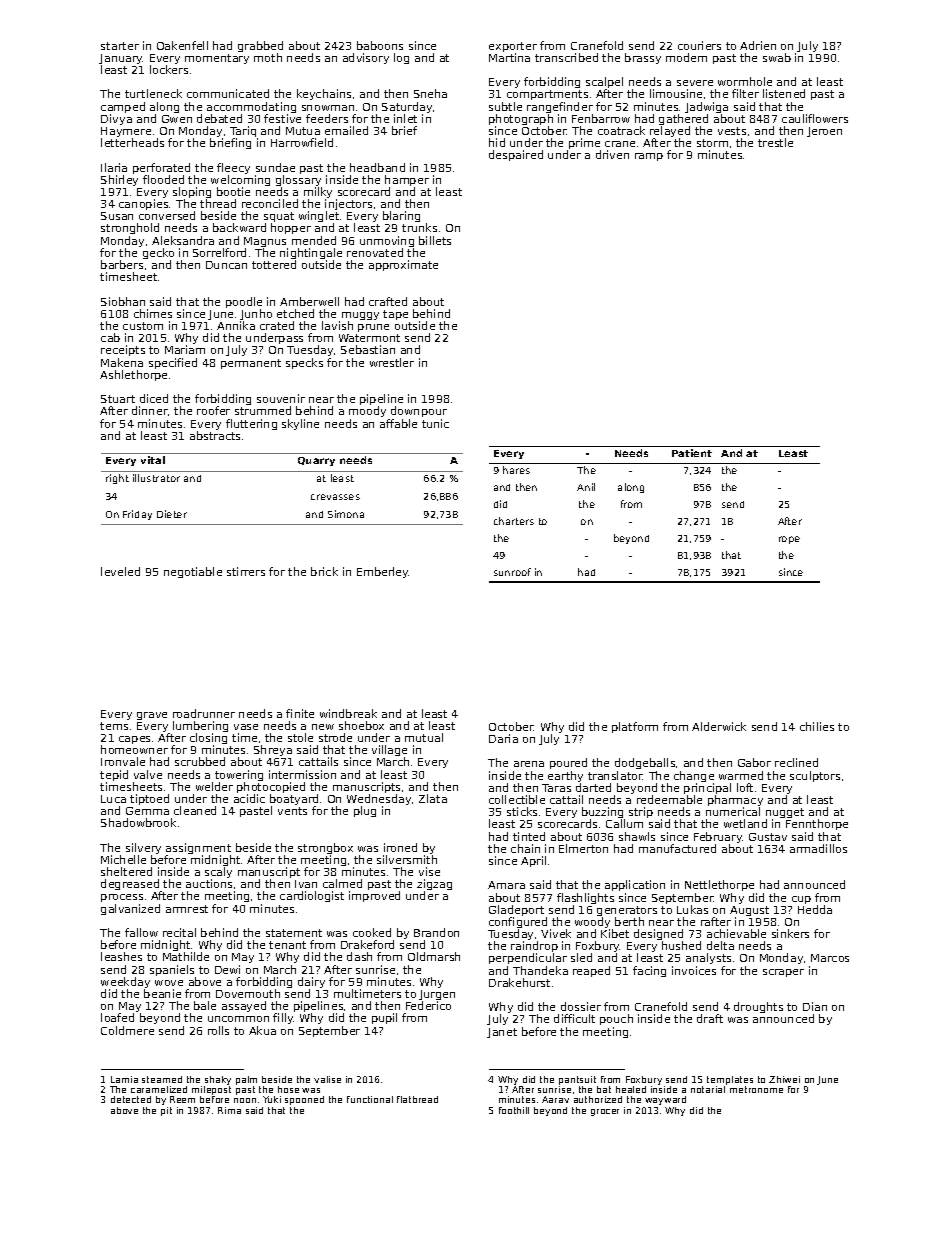 The image size is (952, 1233). What do you see at coordinates (262, 1030) in the document?
I see `Akua` at bounding box center [262, 1030].
